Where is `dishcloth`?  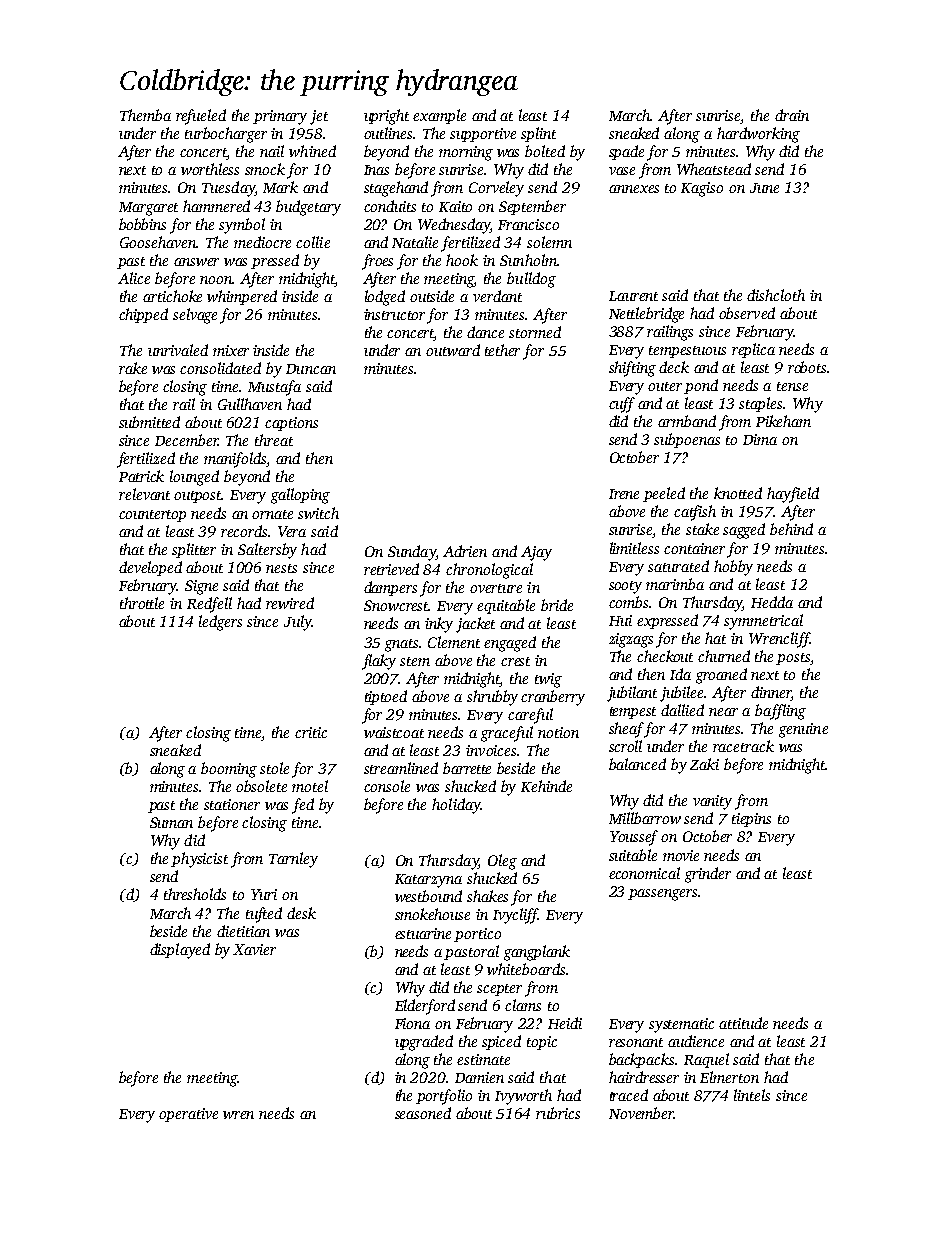
dishcloth is located at coordinates (776, 295).
